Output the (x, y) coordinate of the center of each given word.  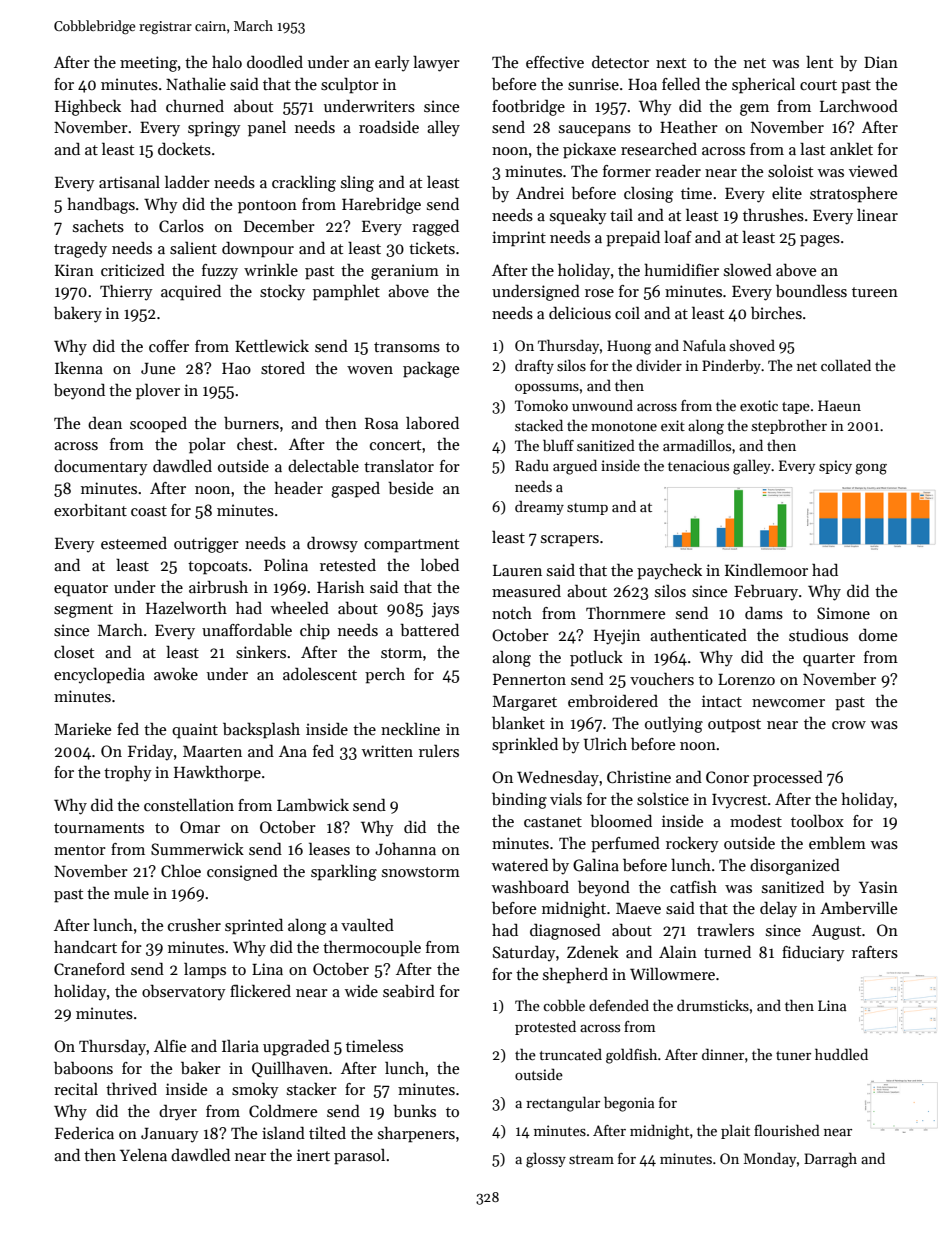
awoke (176, 674)
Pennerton (529, 679)
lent (819, 62)
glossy (546, 1160)
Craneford (89, 969)
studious (818, 634)
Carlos (181, 226)
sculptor (350, 86)
